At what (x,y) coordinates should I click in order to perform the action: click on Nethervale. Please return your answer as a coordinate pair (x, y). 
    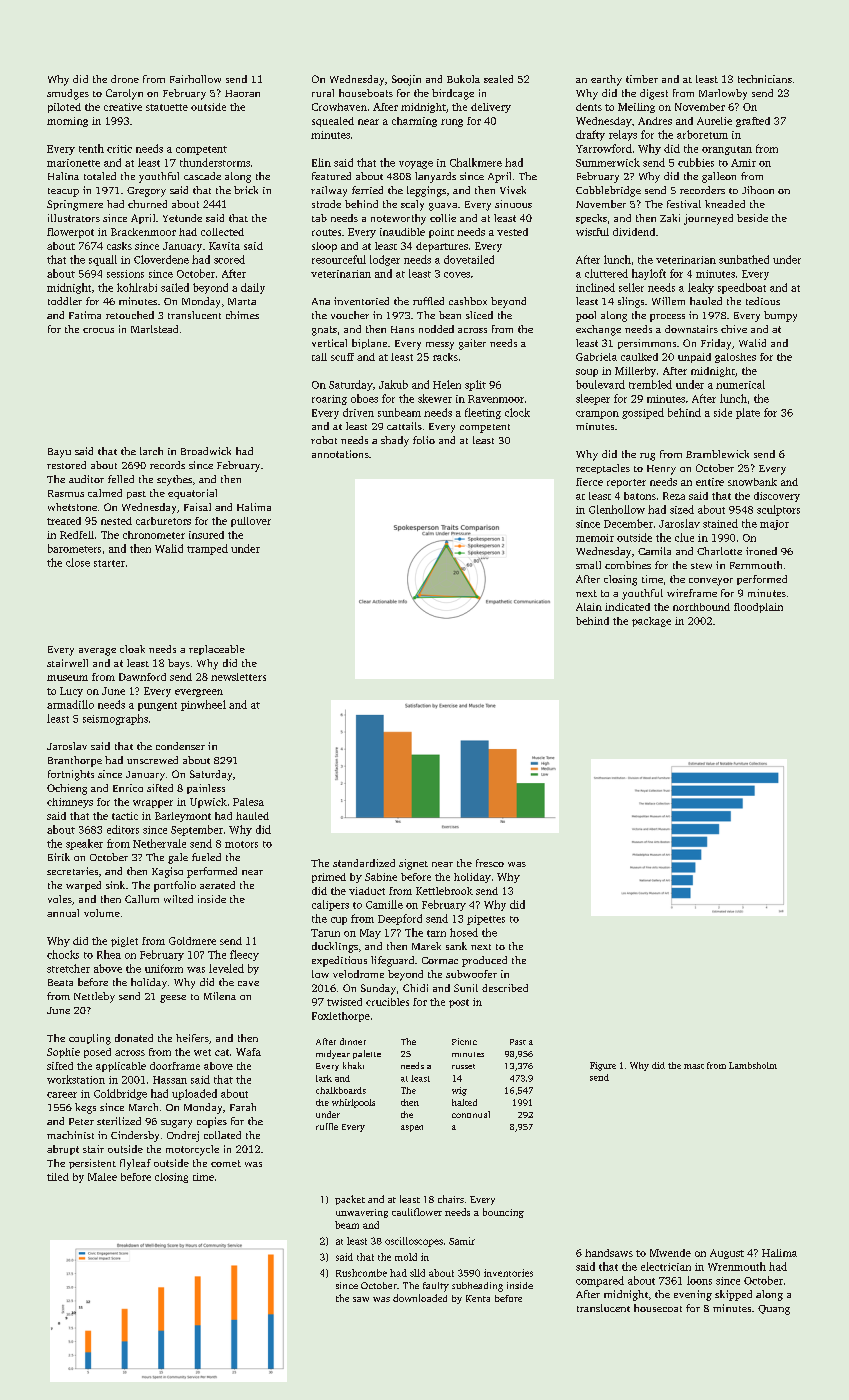
    Looking at the image, I should click on (159, 843).
